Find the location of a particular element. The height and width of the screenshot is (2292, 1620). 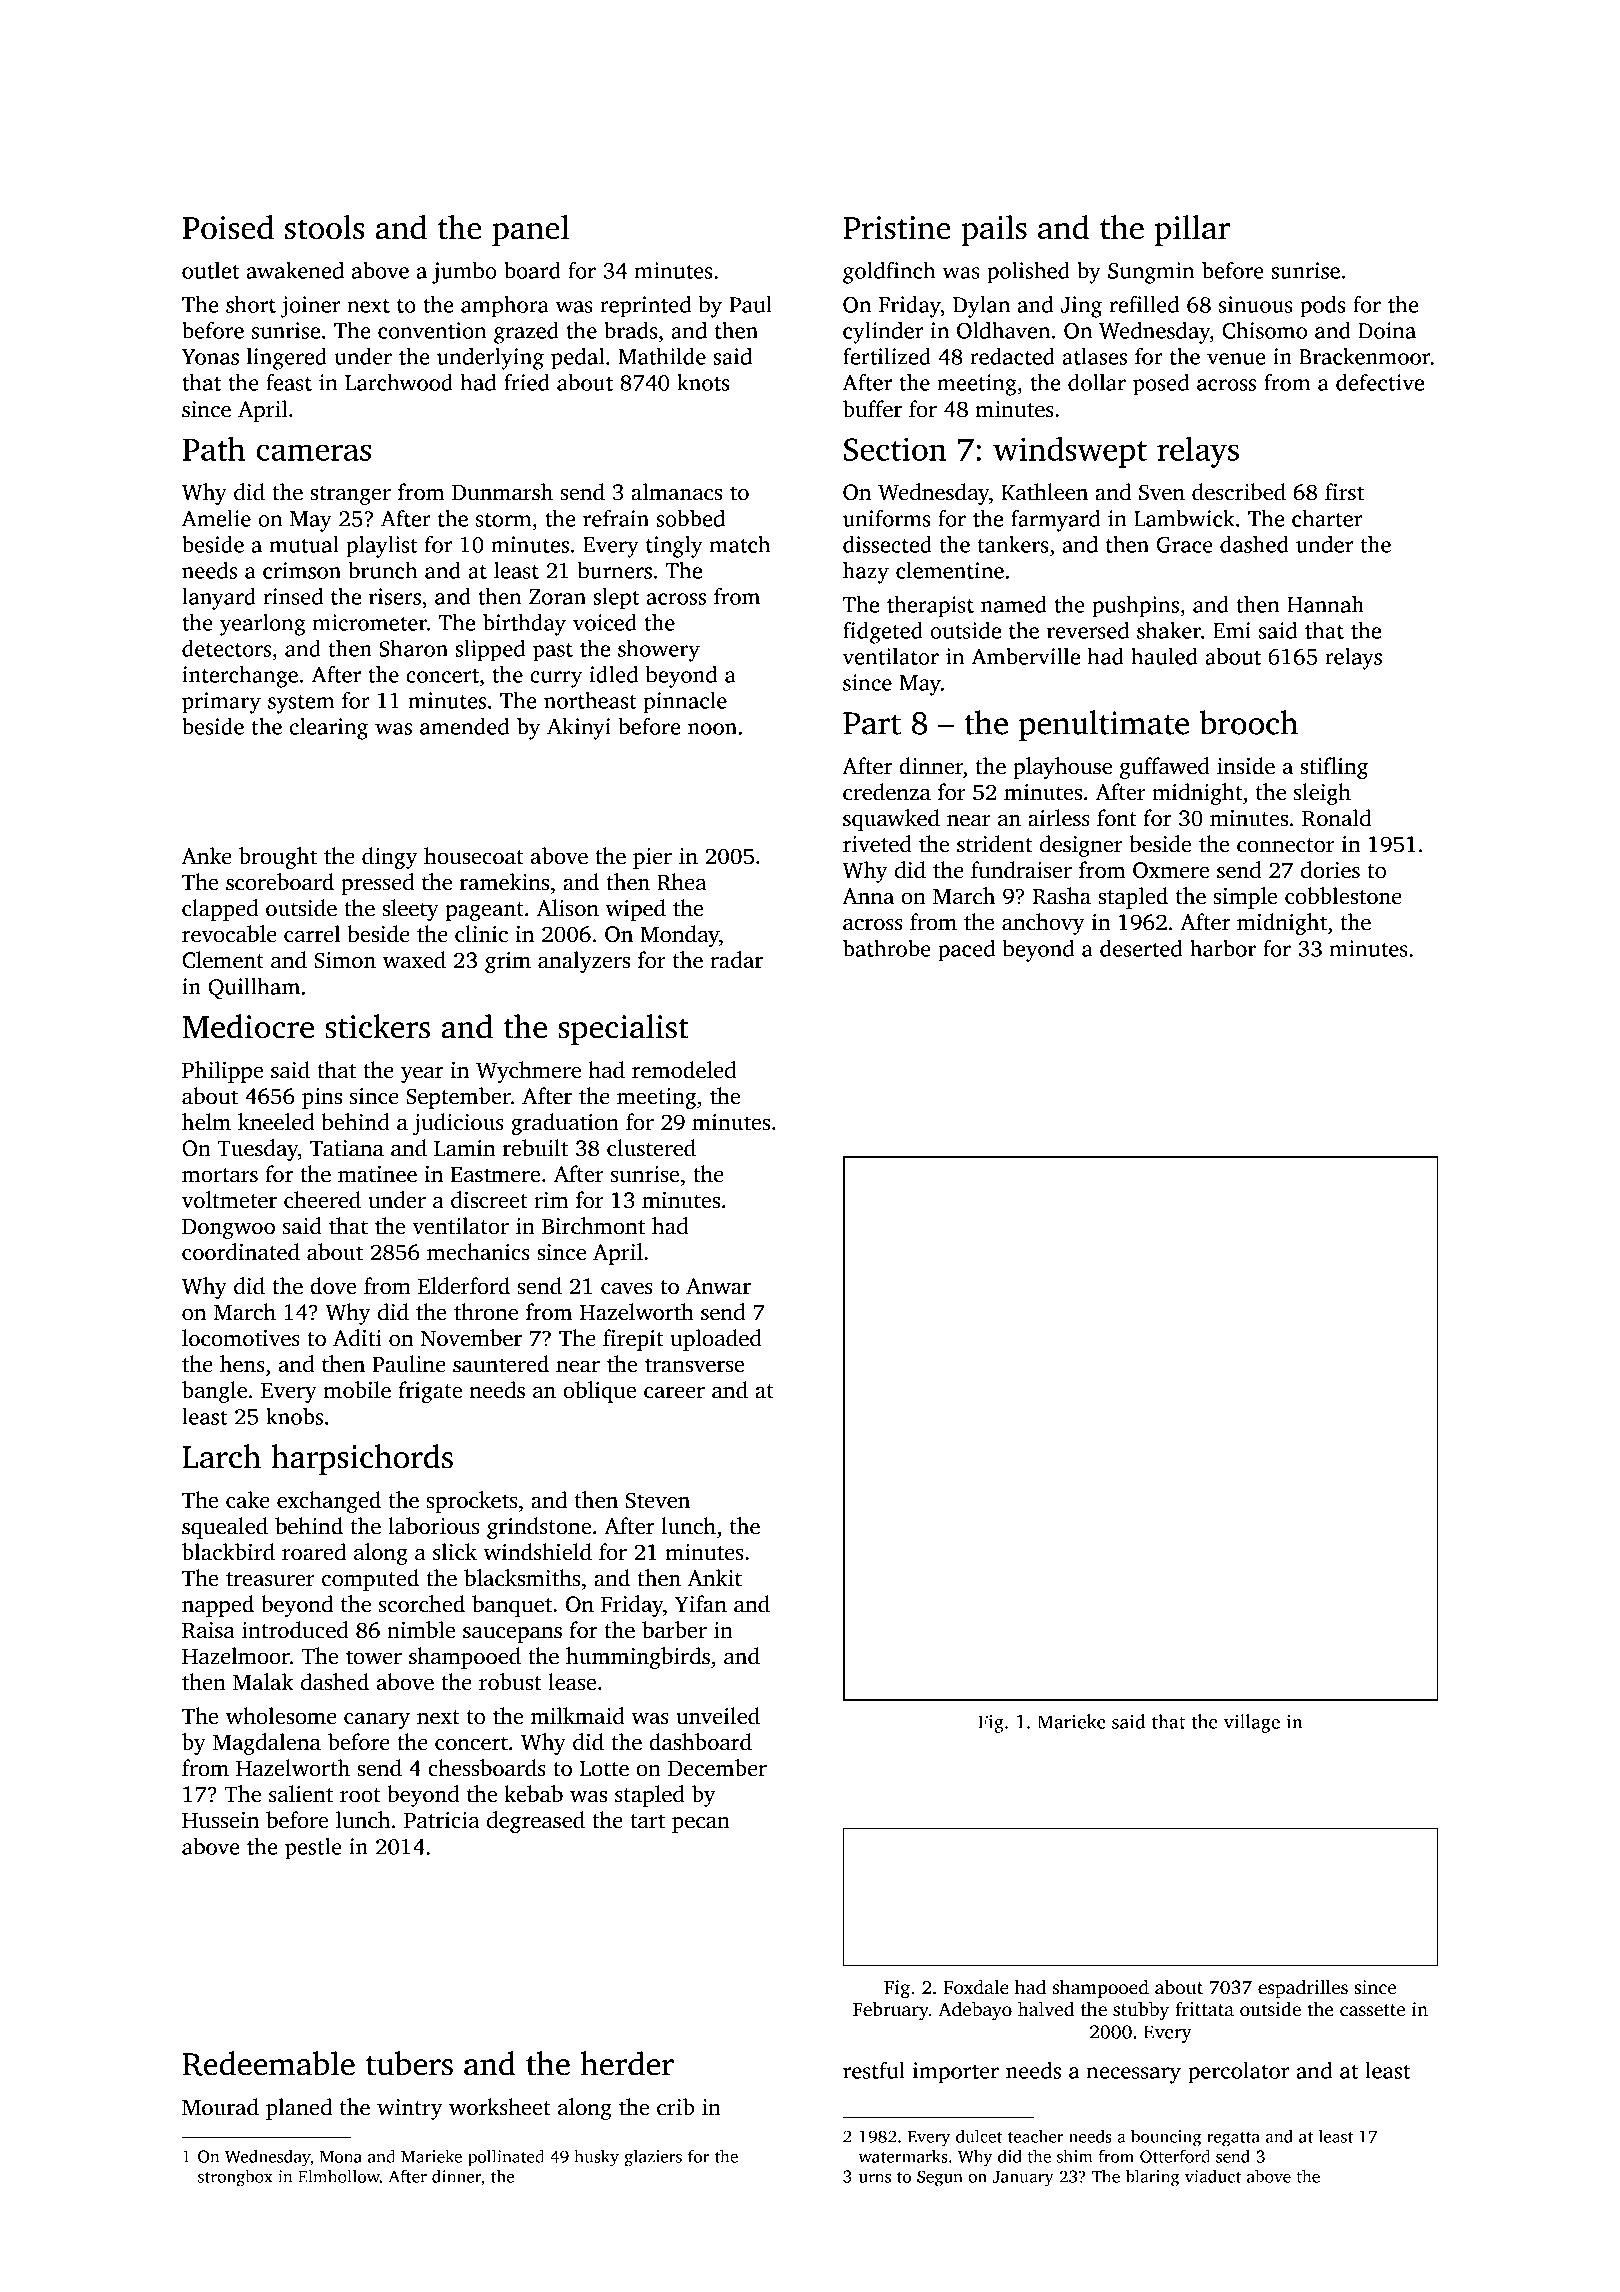

Elmhollow is located at coordinates (339, 2176).
